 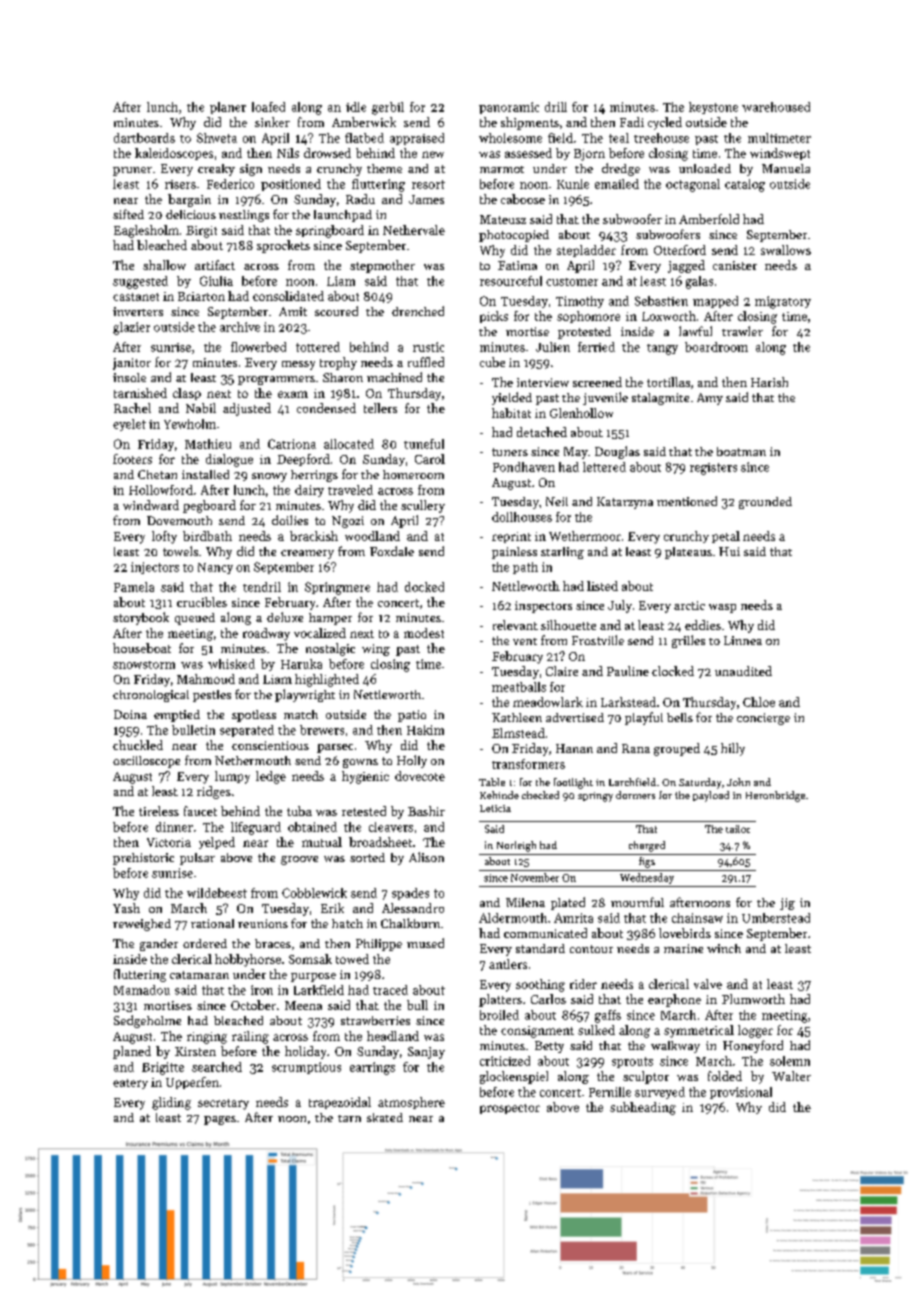 I want to click on loafed, so click(x=268, y=107).
